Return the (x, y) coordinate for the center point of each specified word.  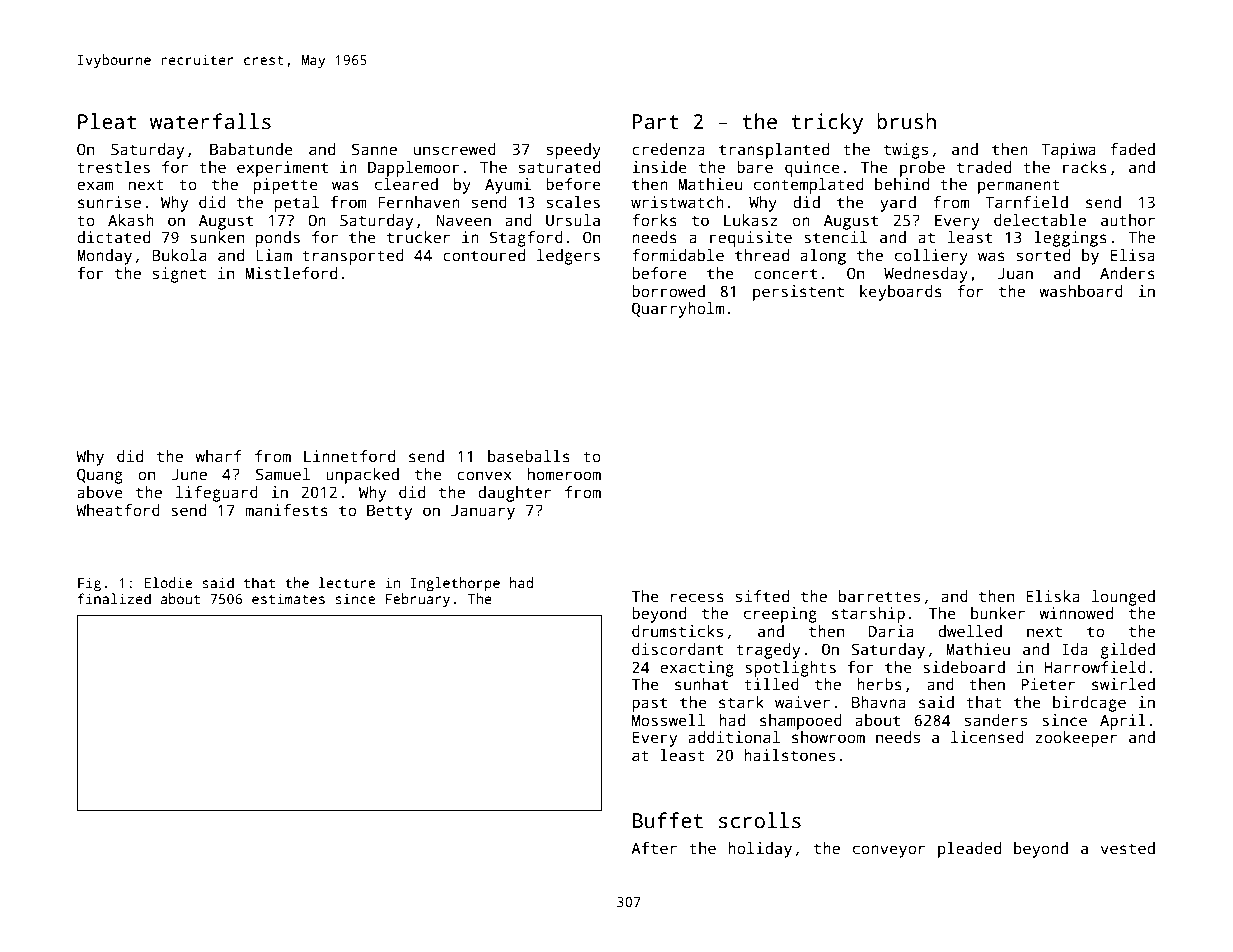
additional (734, 737)
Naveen (464, 220)
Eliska (1053, 596)
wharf (218, 456)
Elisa (1133, 255)
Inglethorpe (455, 584)
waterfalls (210, 121)
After (654, 848)
